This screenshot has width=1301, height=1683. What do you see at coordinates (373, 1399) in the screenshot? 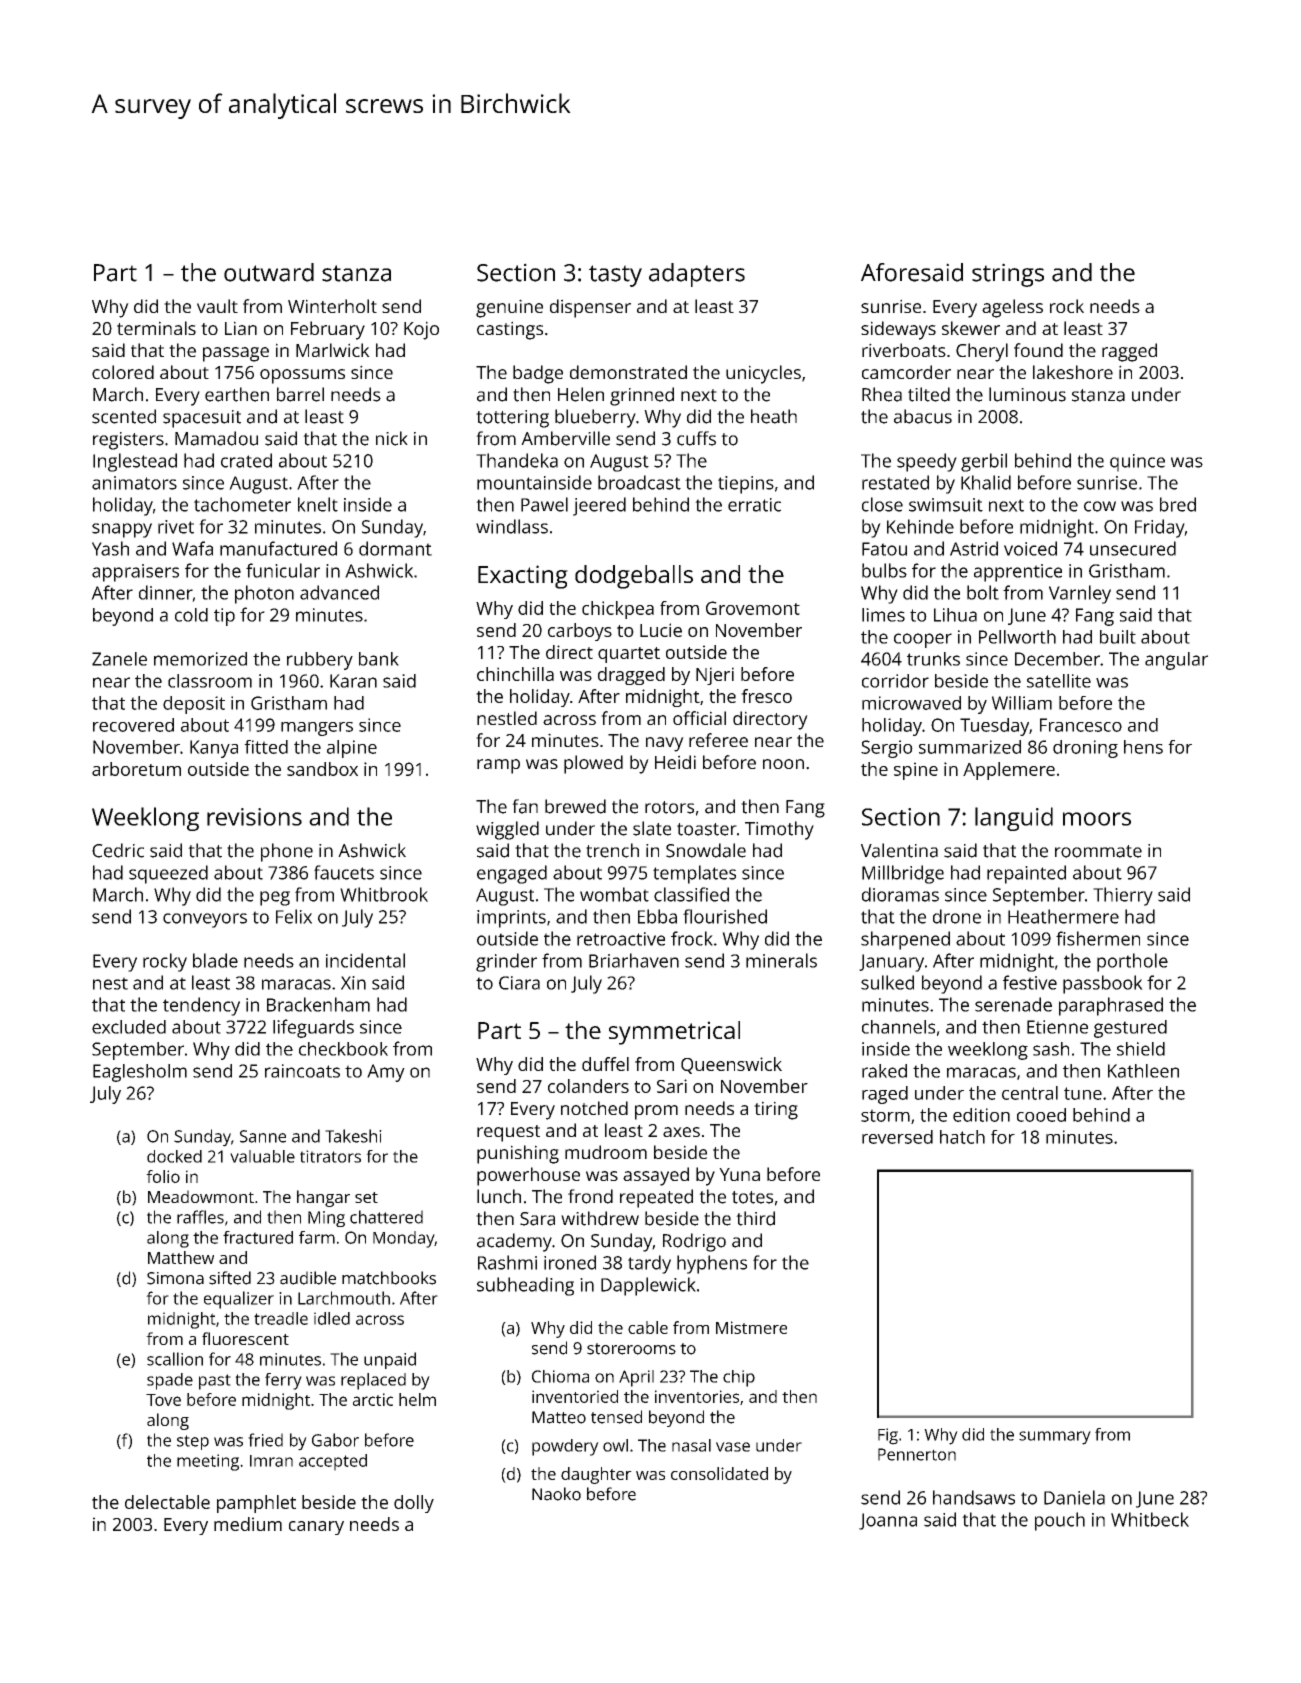
I see `arctic` at bounding box center [373, 1399].
